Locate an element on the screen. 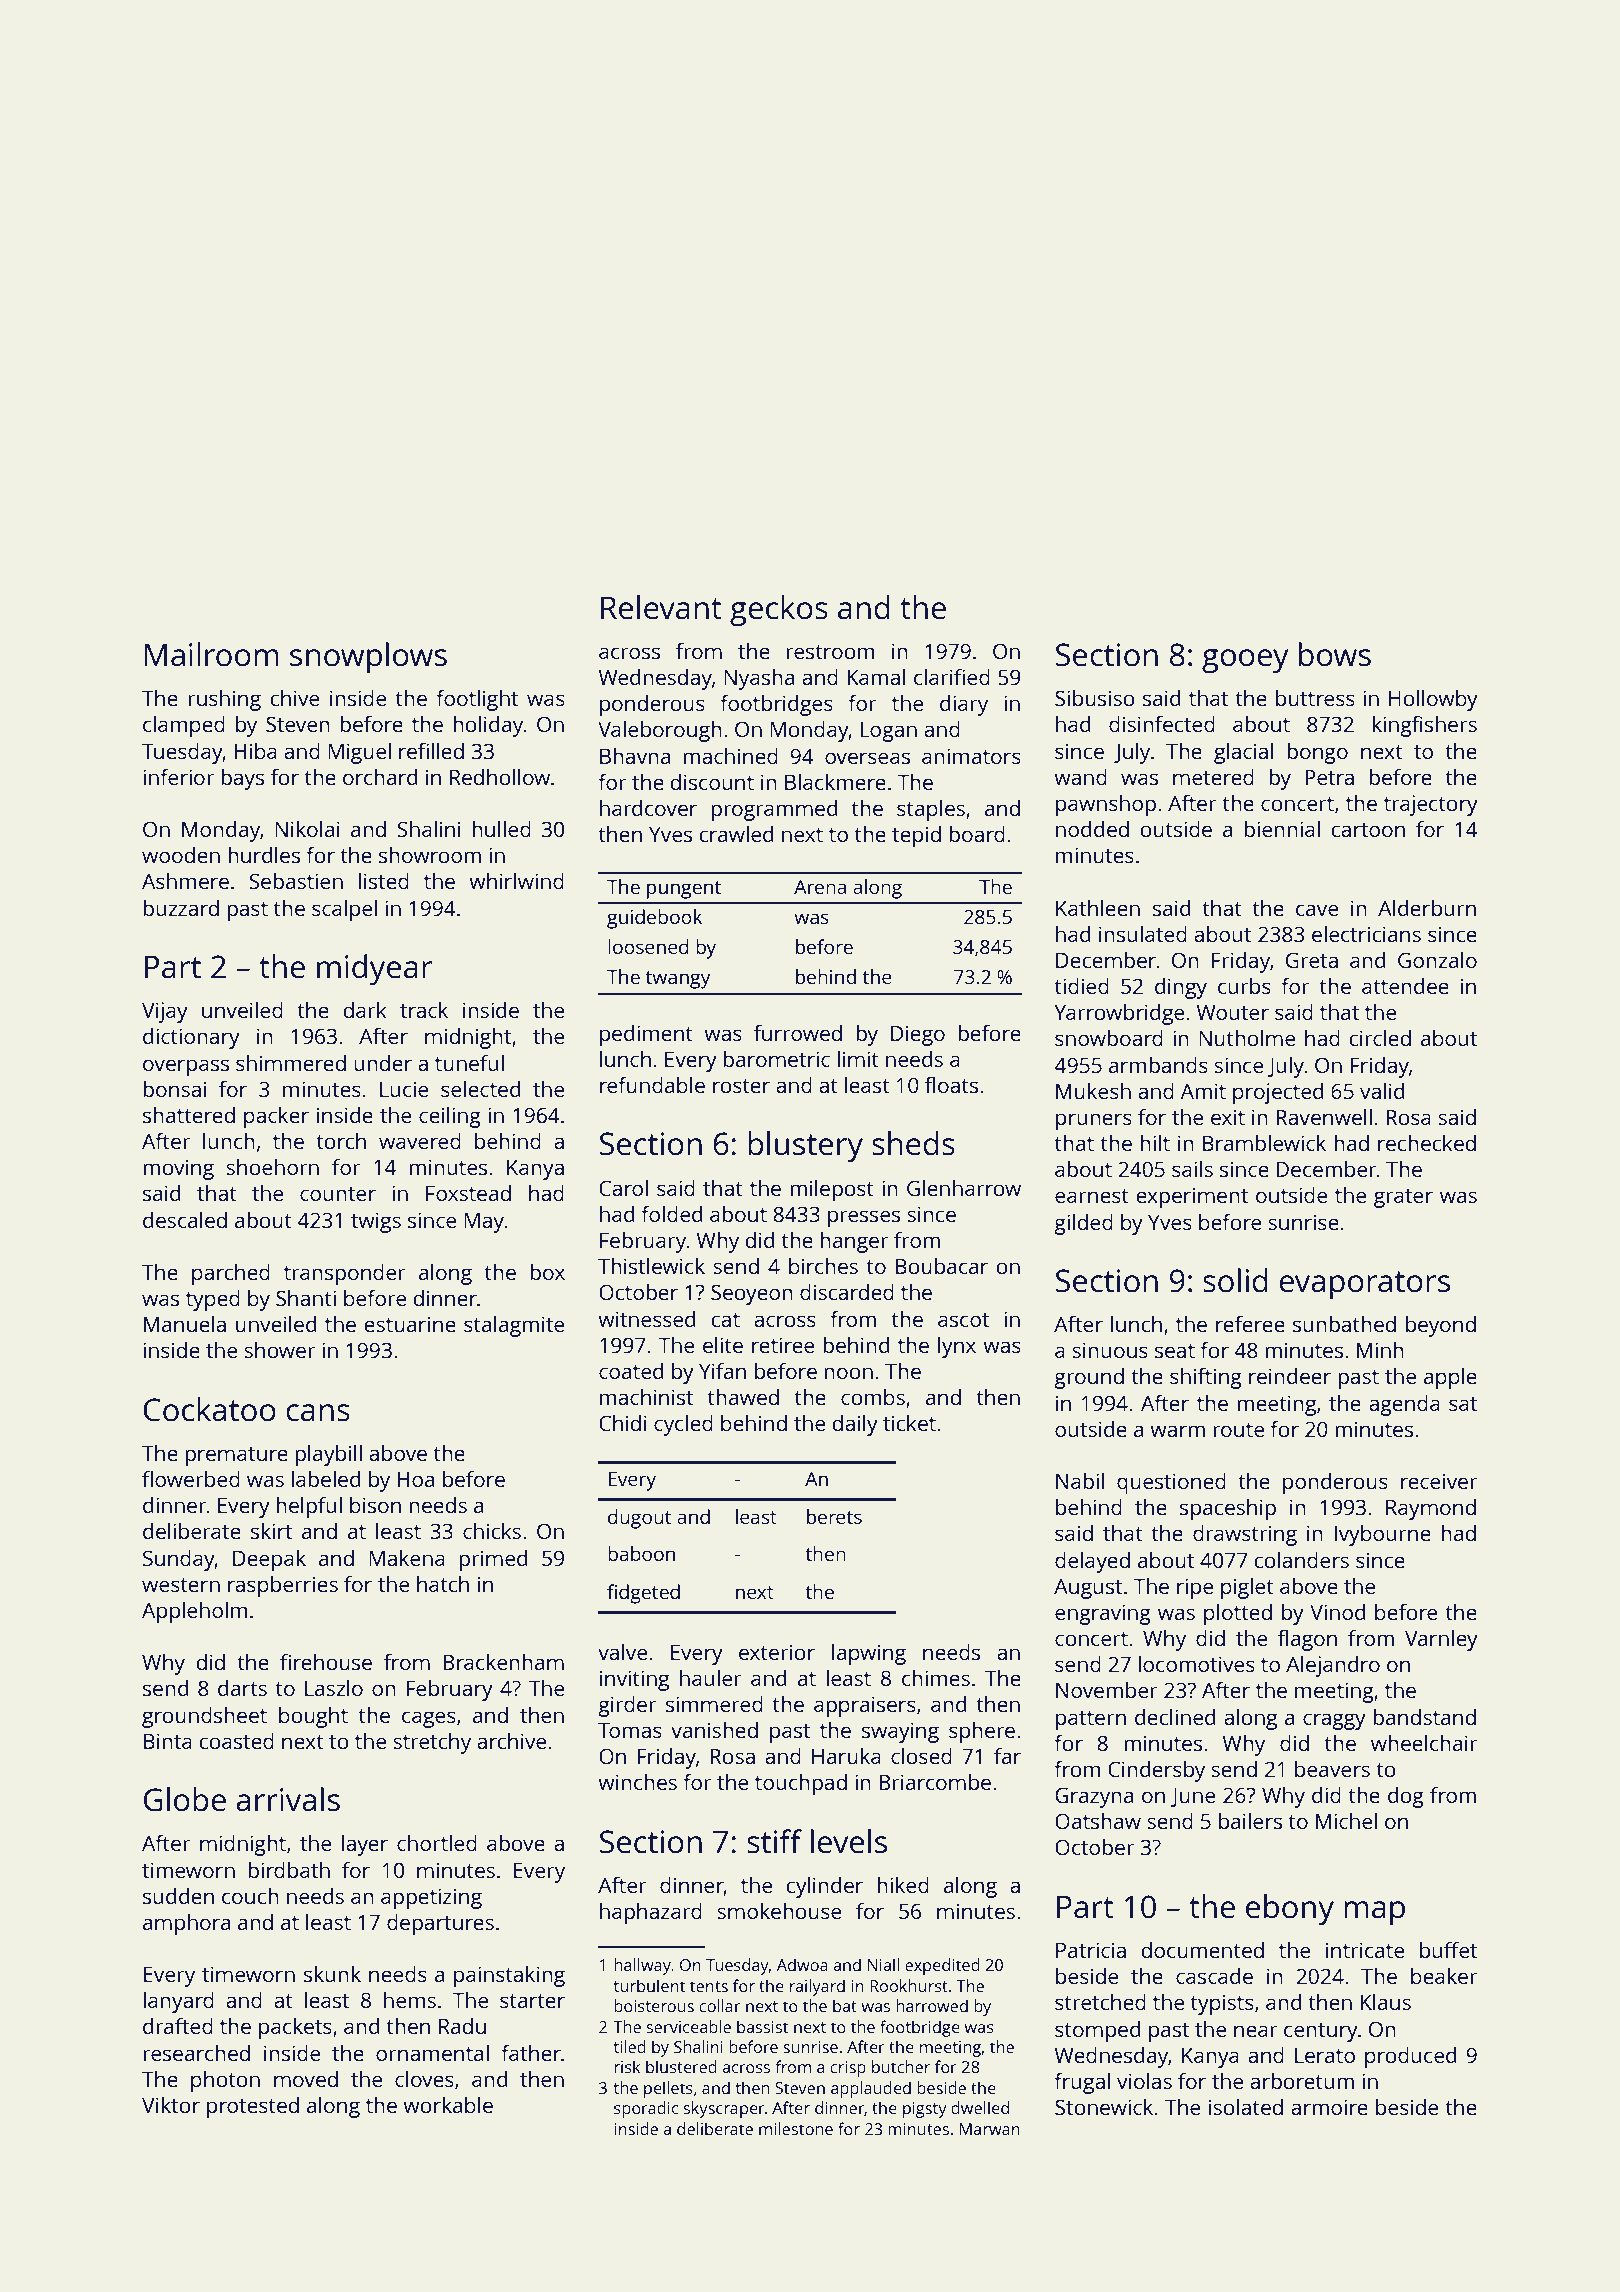 The height and width of the screenshot is (2292, 1620). descaled is located at coordinates (185, 1220).
